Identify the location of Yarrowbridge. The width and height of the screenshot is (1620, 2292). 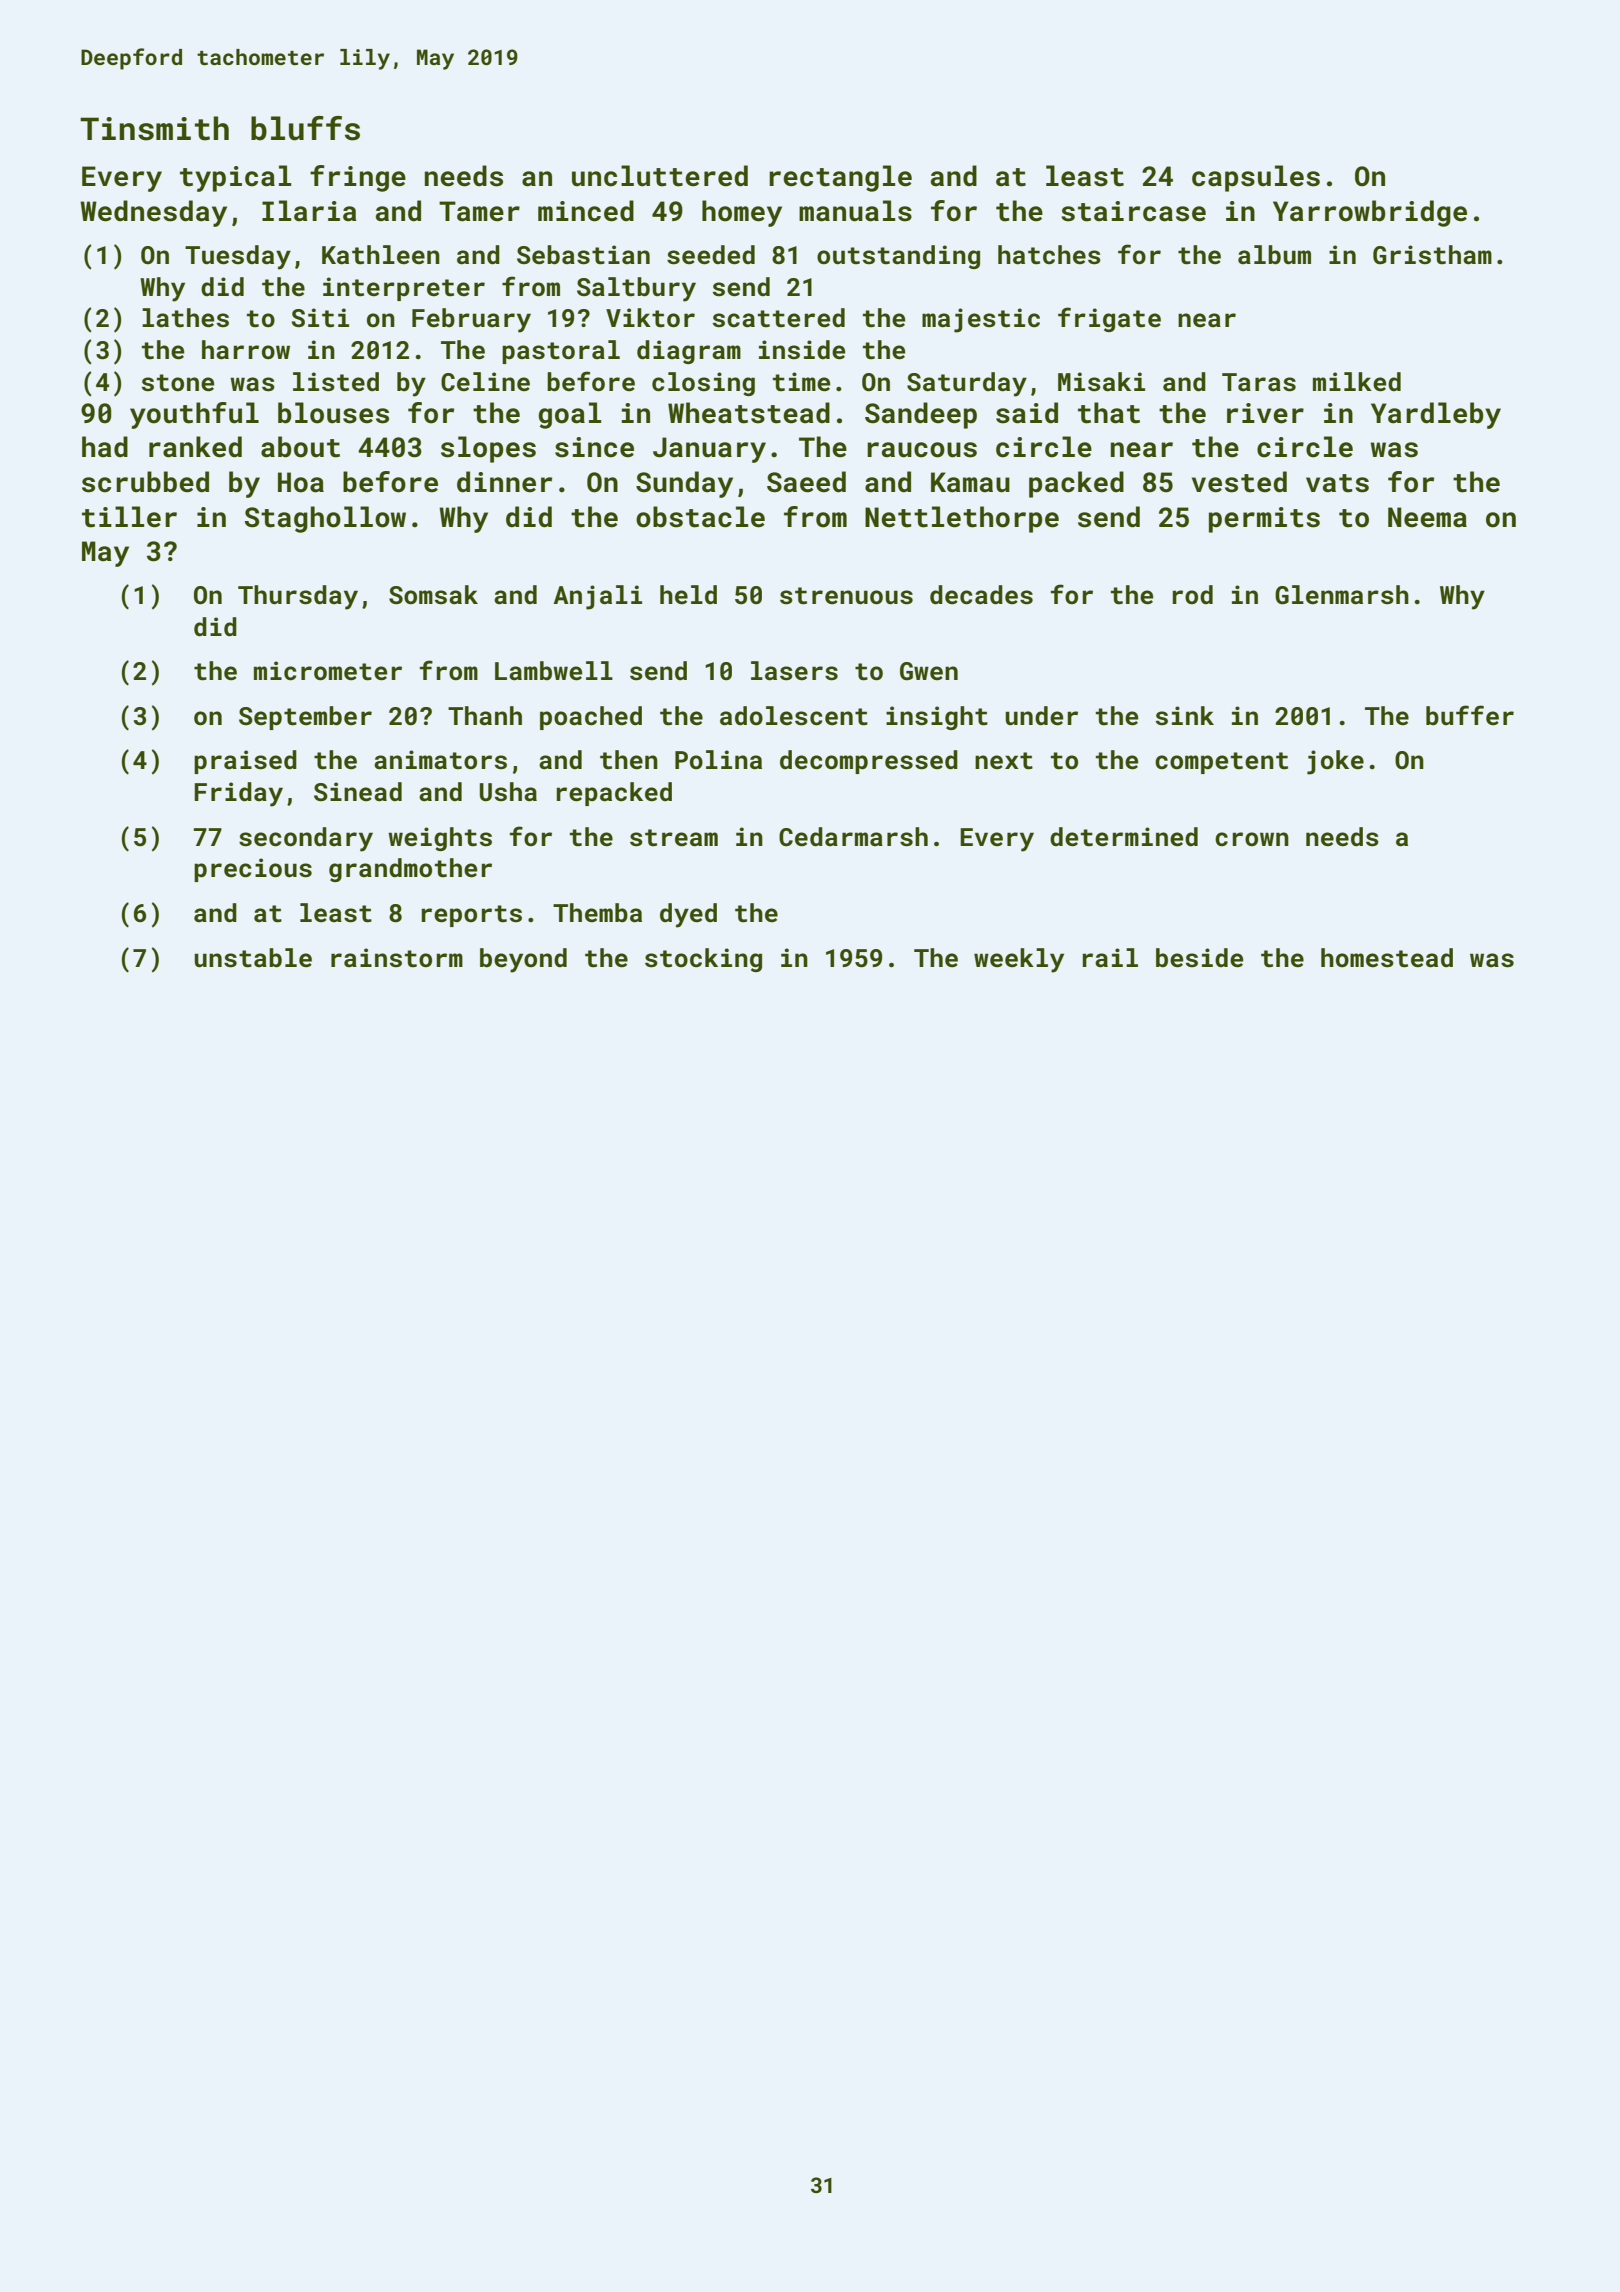
(1370, 213).
